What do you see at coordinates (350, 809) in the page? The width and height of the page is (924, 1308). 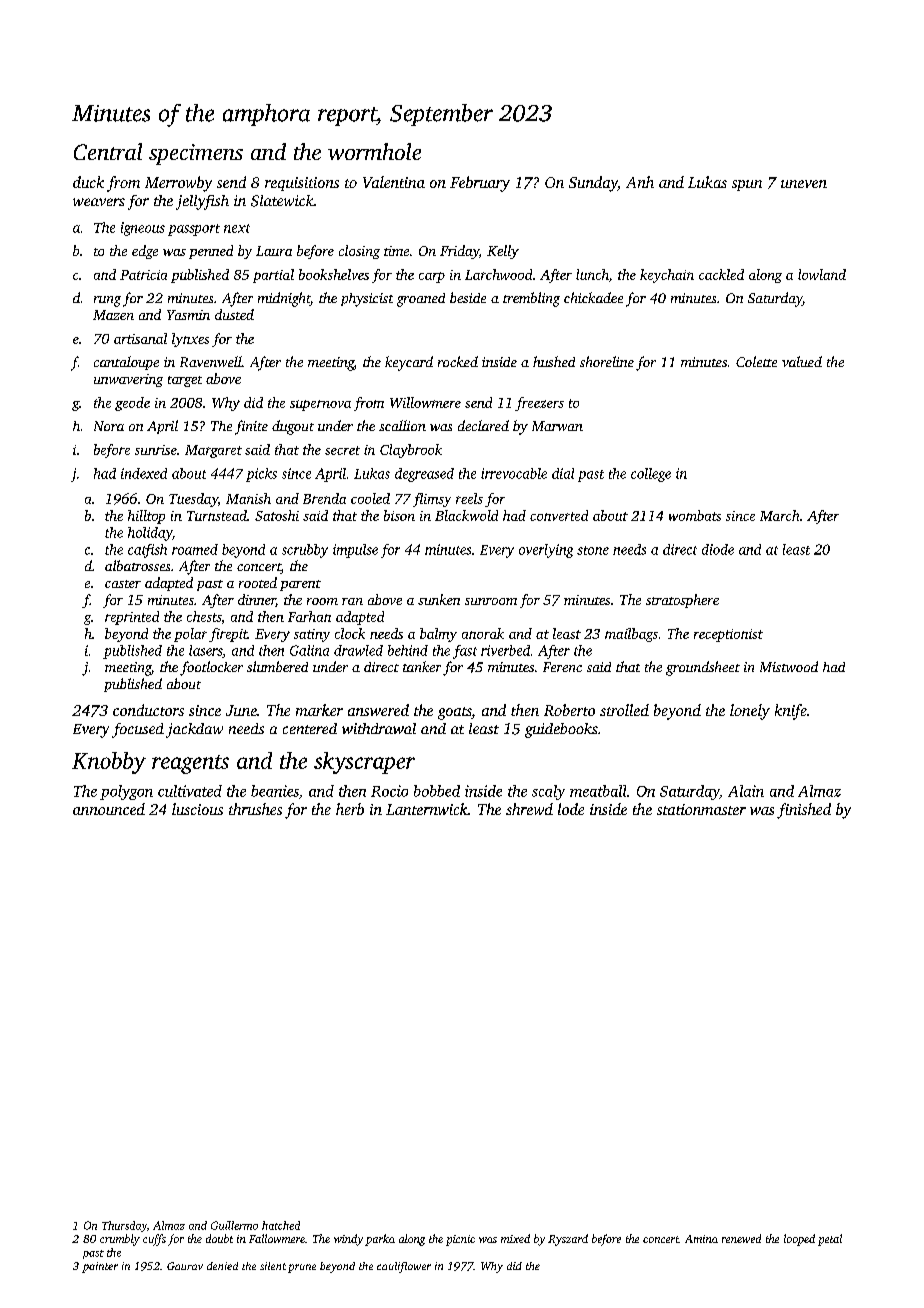 I see `herb` at bounding box center [350, 809].
